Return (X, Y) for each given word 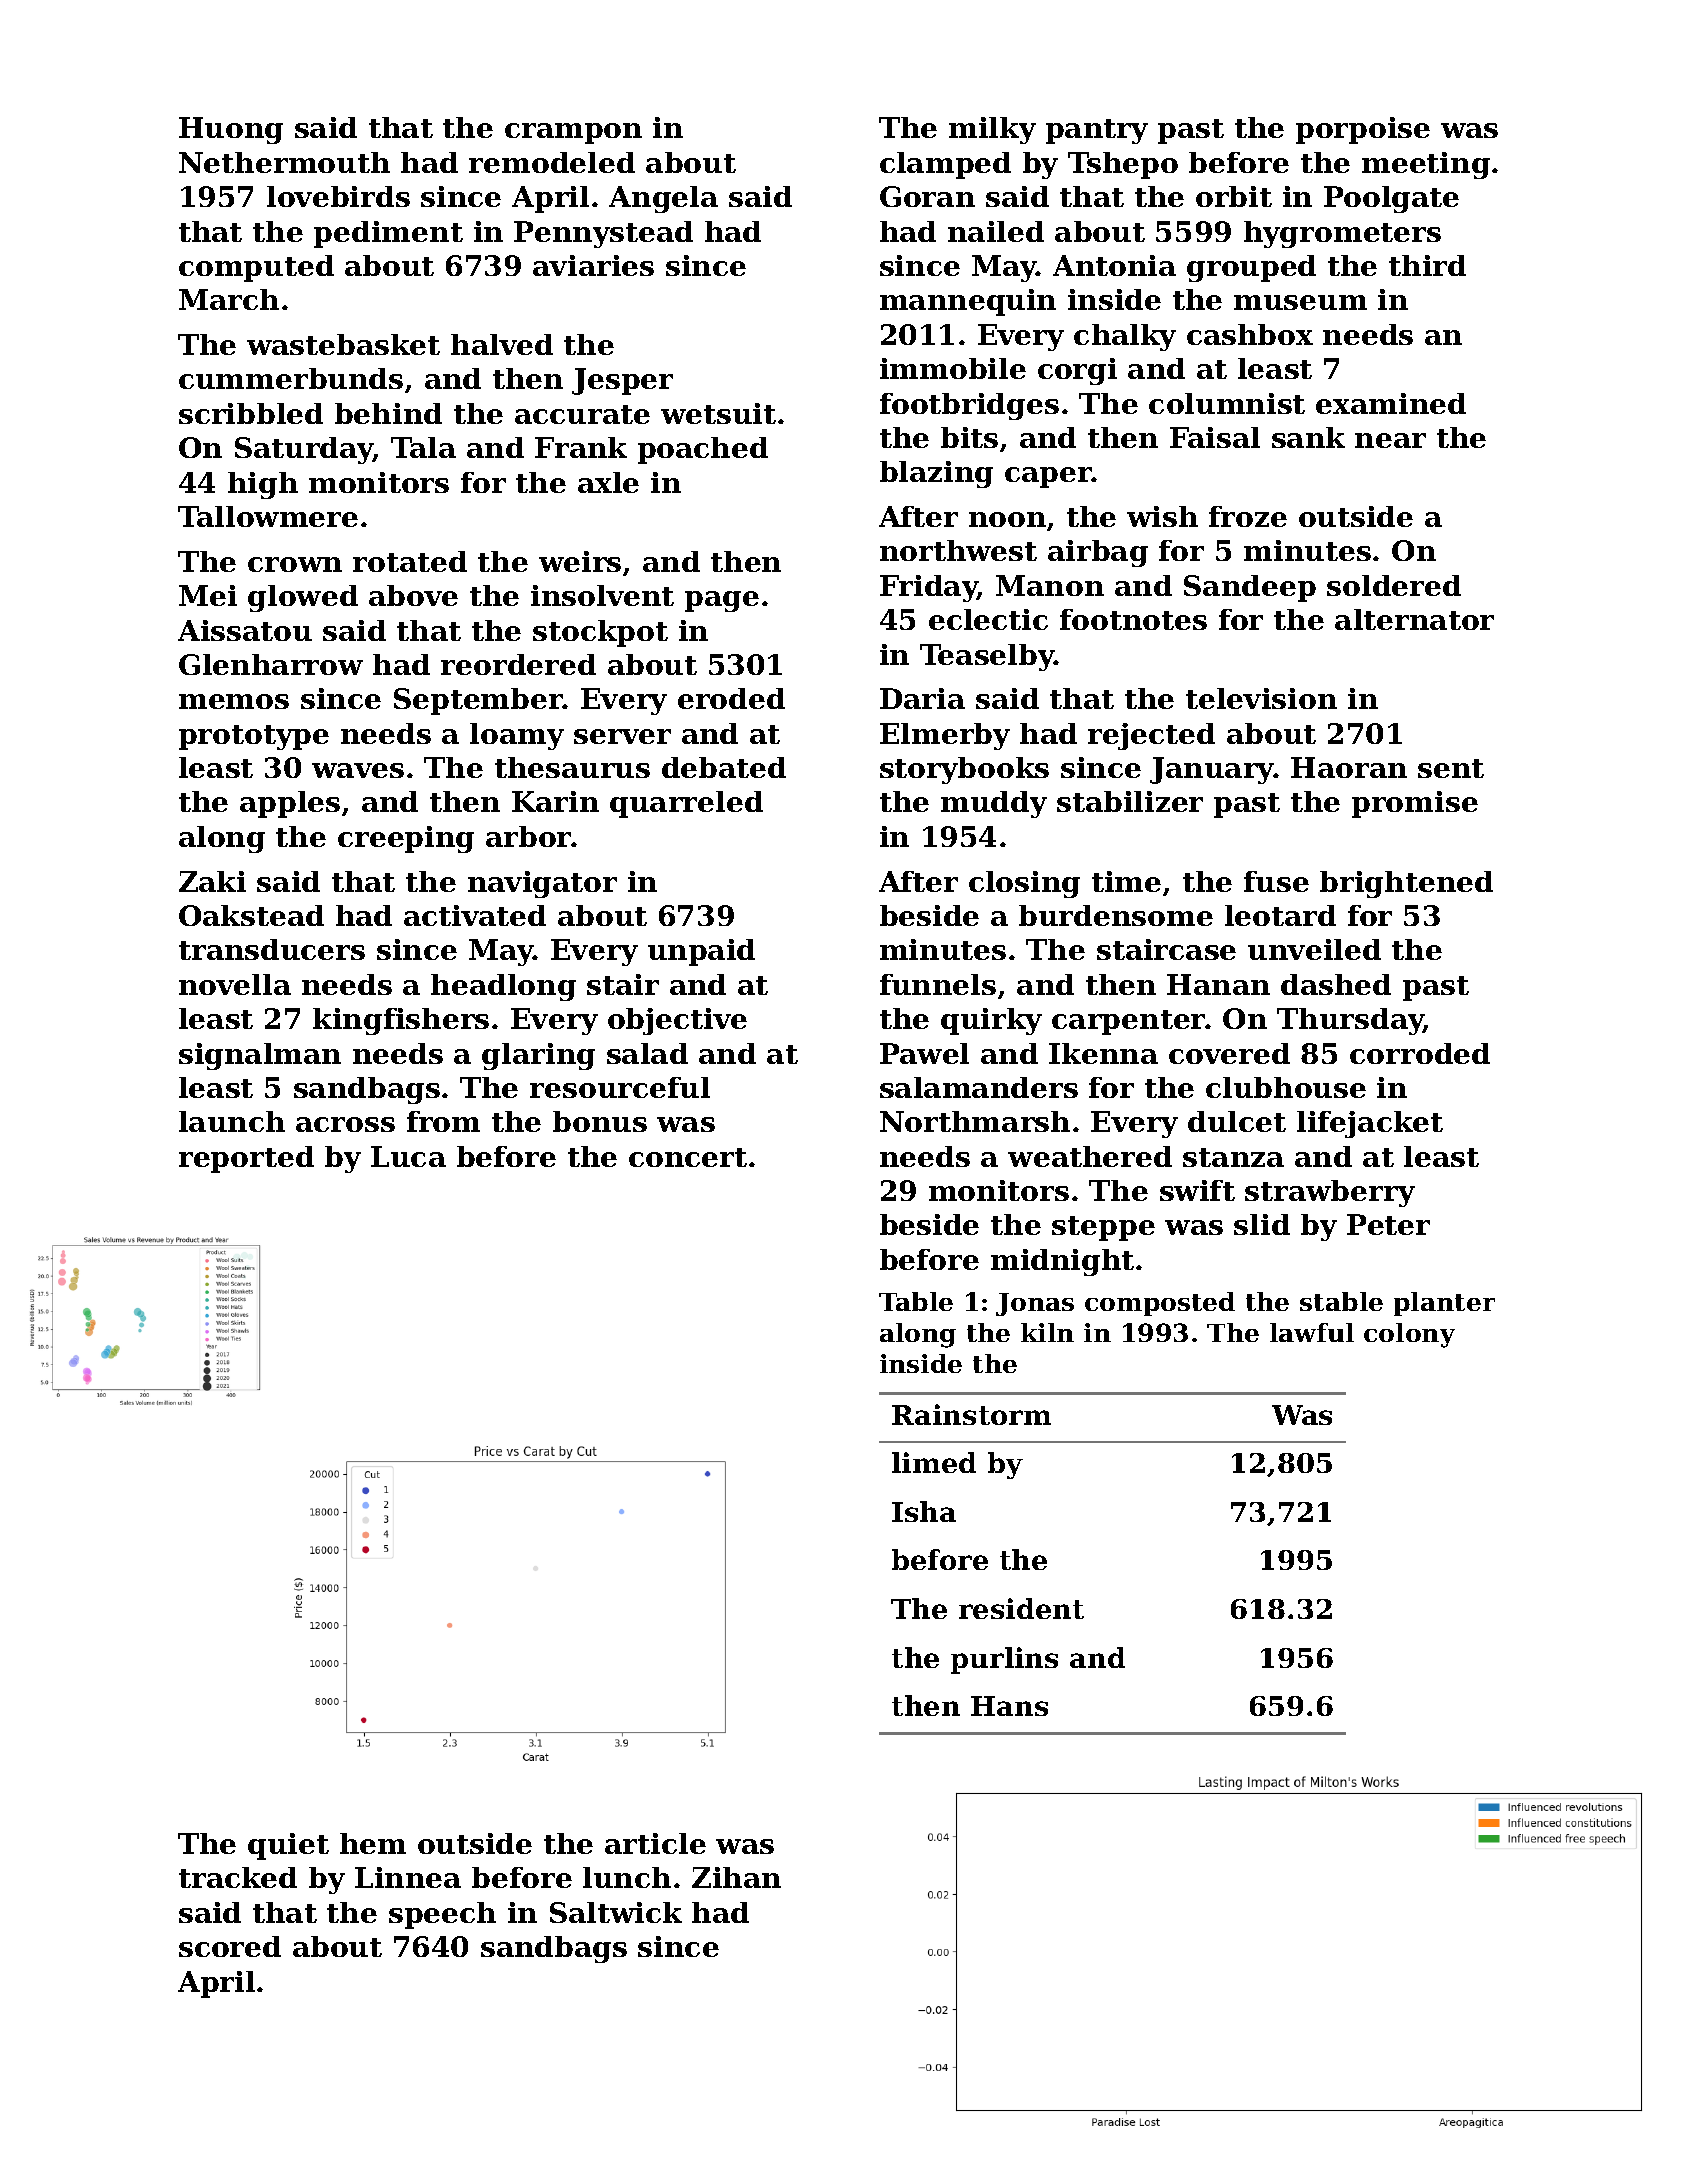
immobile (953, 368)
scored (230, 1946)
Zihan (736, 1877)
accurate (582, 414)
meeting (1426, 165)
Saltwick (616, 1912)
